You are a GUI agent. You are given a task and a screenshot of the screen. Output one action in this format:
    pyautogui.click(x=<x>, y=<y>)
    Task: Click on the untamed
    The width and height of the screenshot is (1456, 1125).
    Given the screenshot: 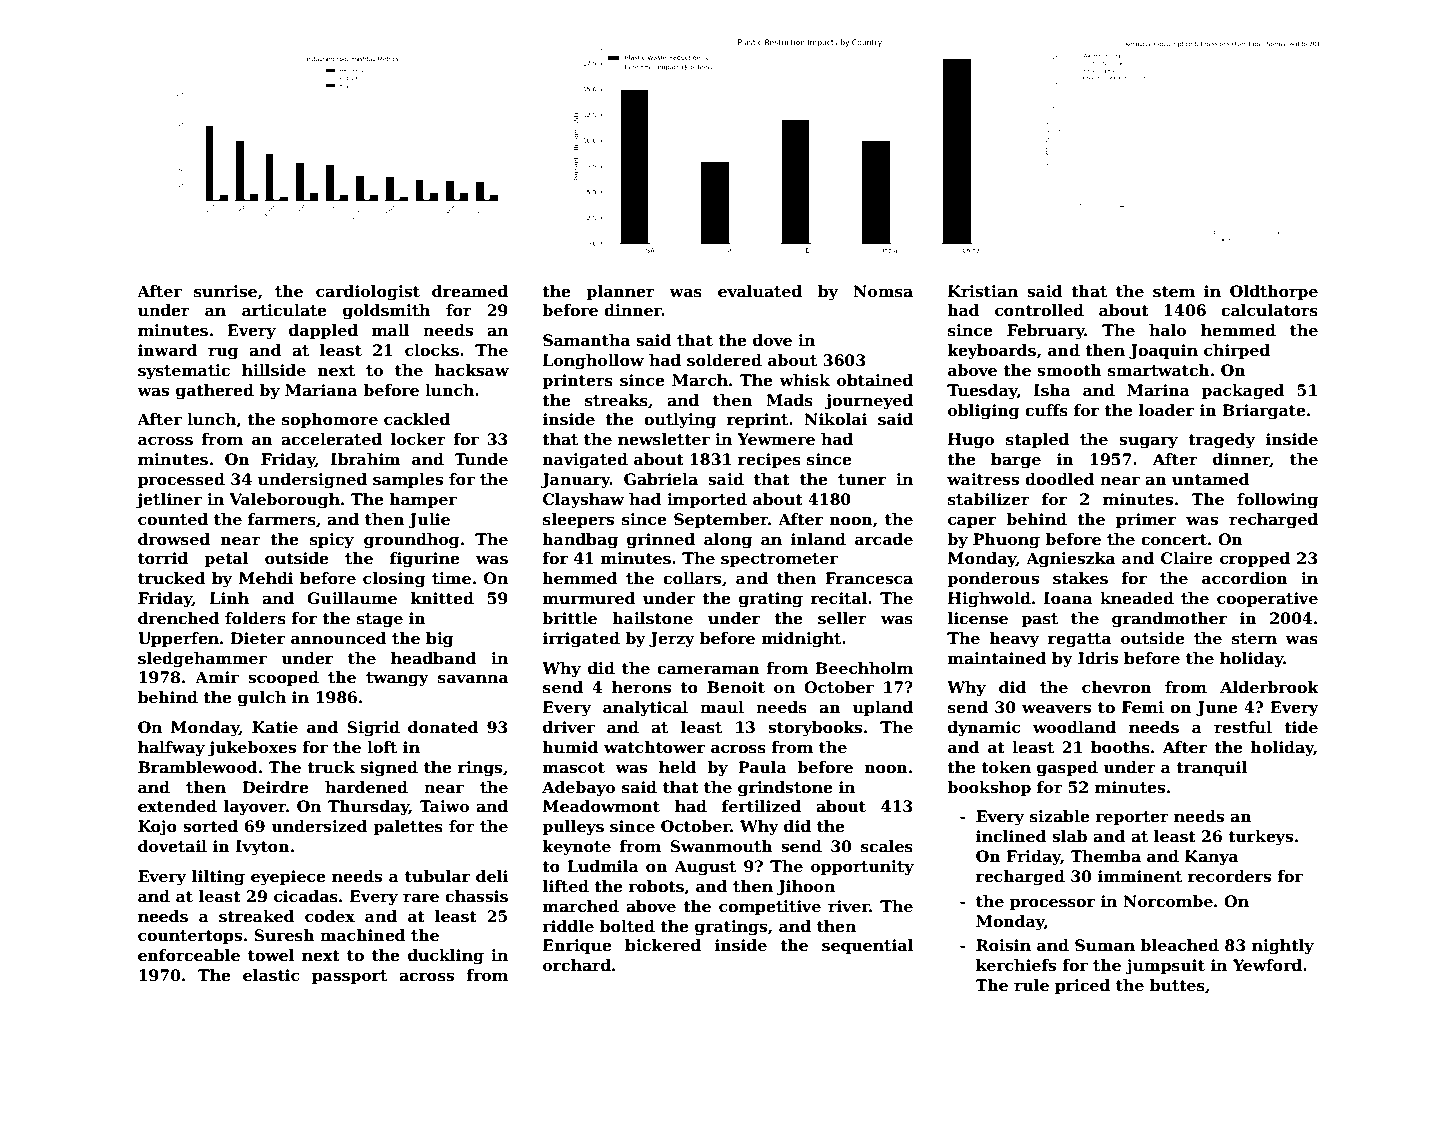 What is the action you would take?
    pyautogui.click(x=1211, y=479)
